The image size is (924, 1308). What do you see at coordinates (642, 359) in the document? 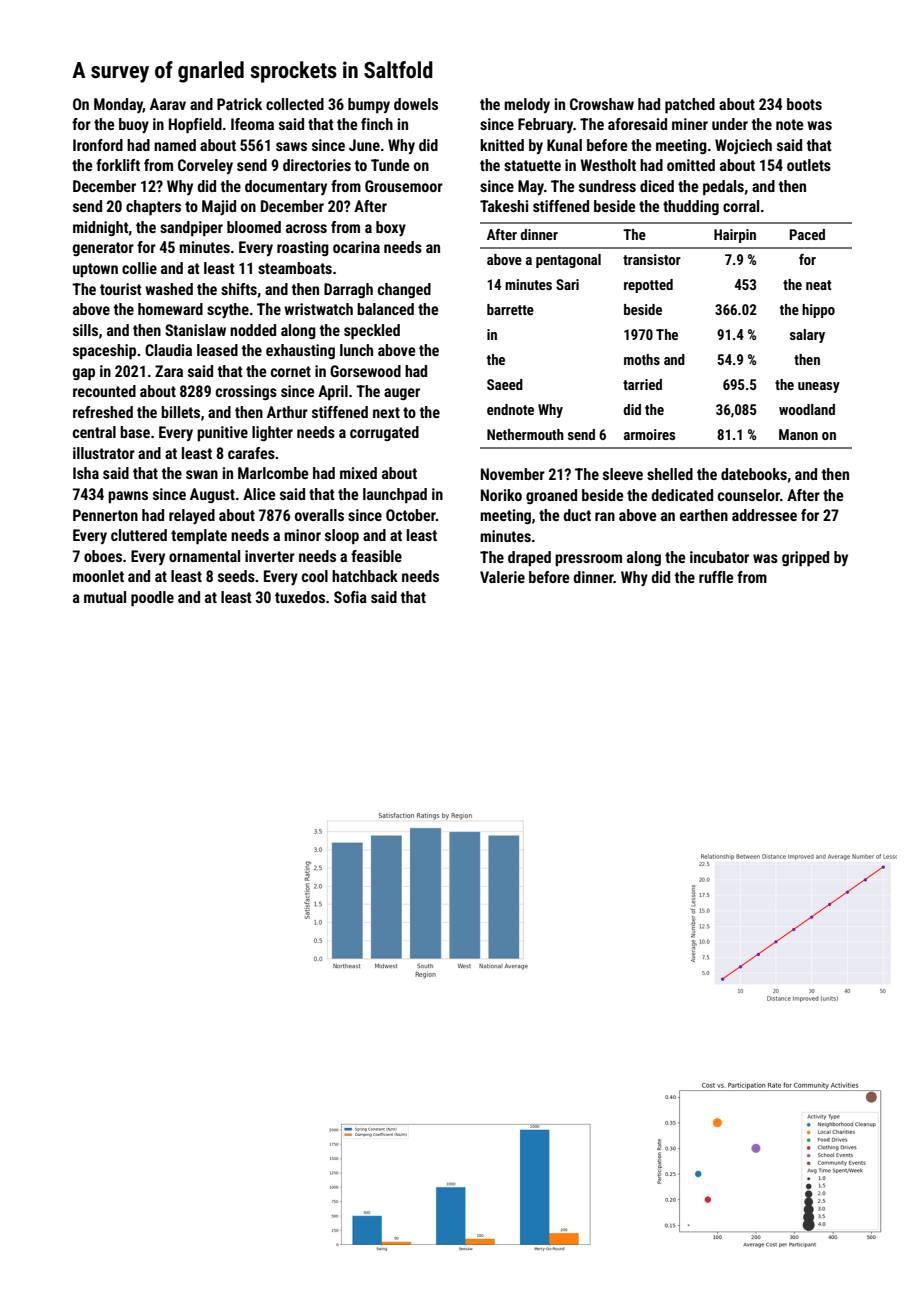
I see `moths` at bounding box center [642, 359].
